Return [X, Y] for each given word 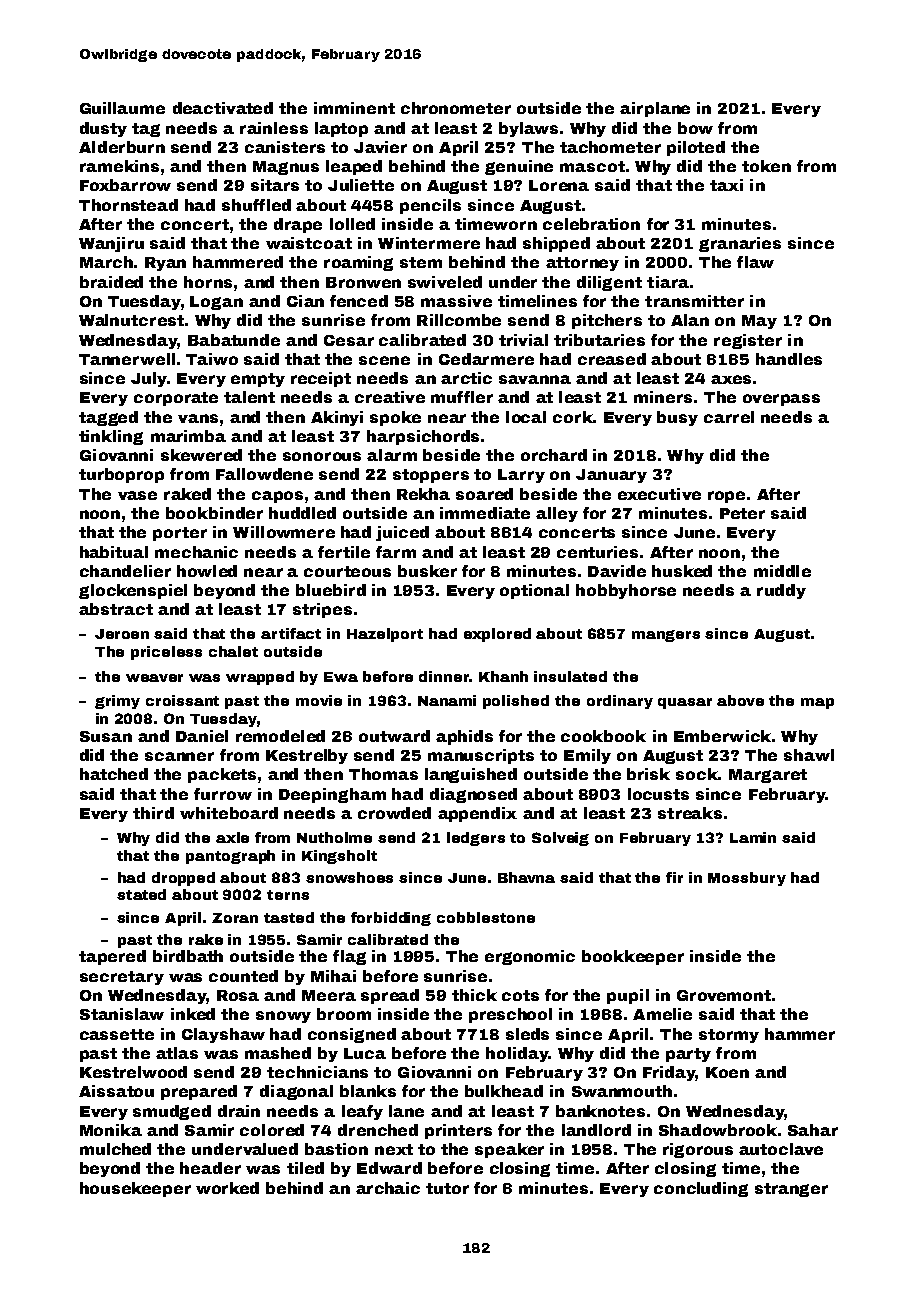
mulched [115, 1149]
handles [789, 359]
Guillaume [122, 108]
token [766, 166]
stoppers [431, 476]
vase [137, 495]
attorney [582, 264]
